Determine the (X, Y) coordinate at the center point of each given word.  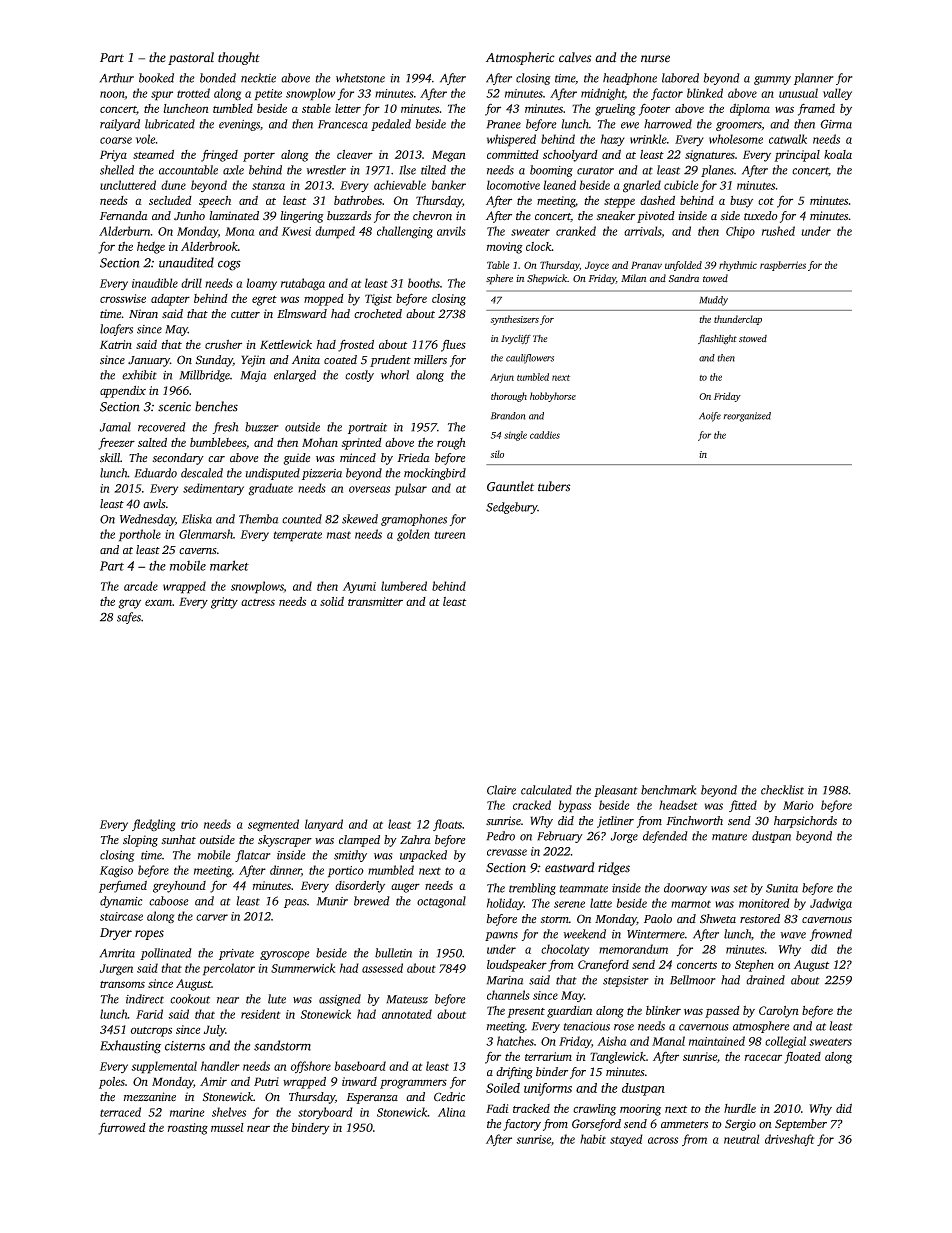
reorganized (747, 417)
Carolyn (779, 1012)
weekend (585, 934)
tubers (554, 486)
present (526, 1013)
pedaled (391, 125)
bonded (218, 78)
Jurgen (116, 970)
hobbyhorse (553, 397)
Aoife (710, 417)
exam (158, 602)
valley (837, 94)
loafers (116, 330)
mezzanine (150, 1097)
